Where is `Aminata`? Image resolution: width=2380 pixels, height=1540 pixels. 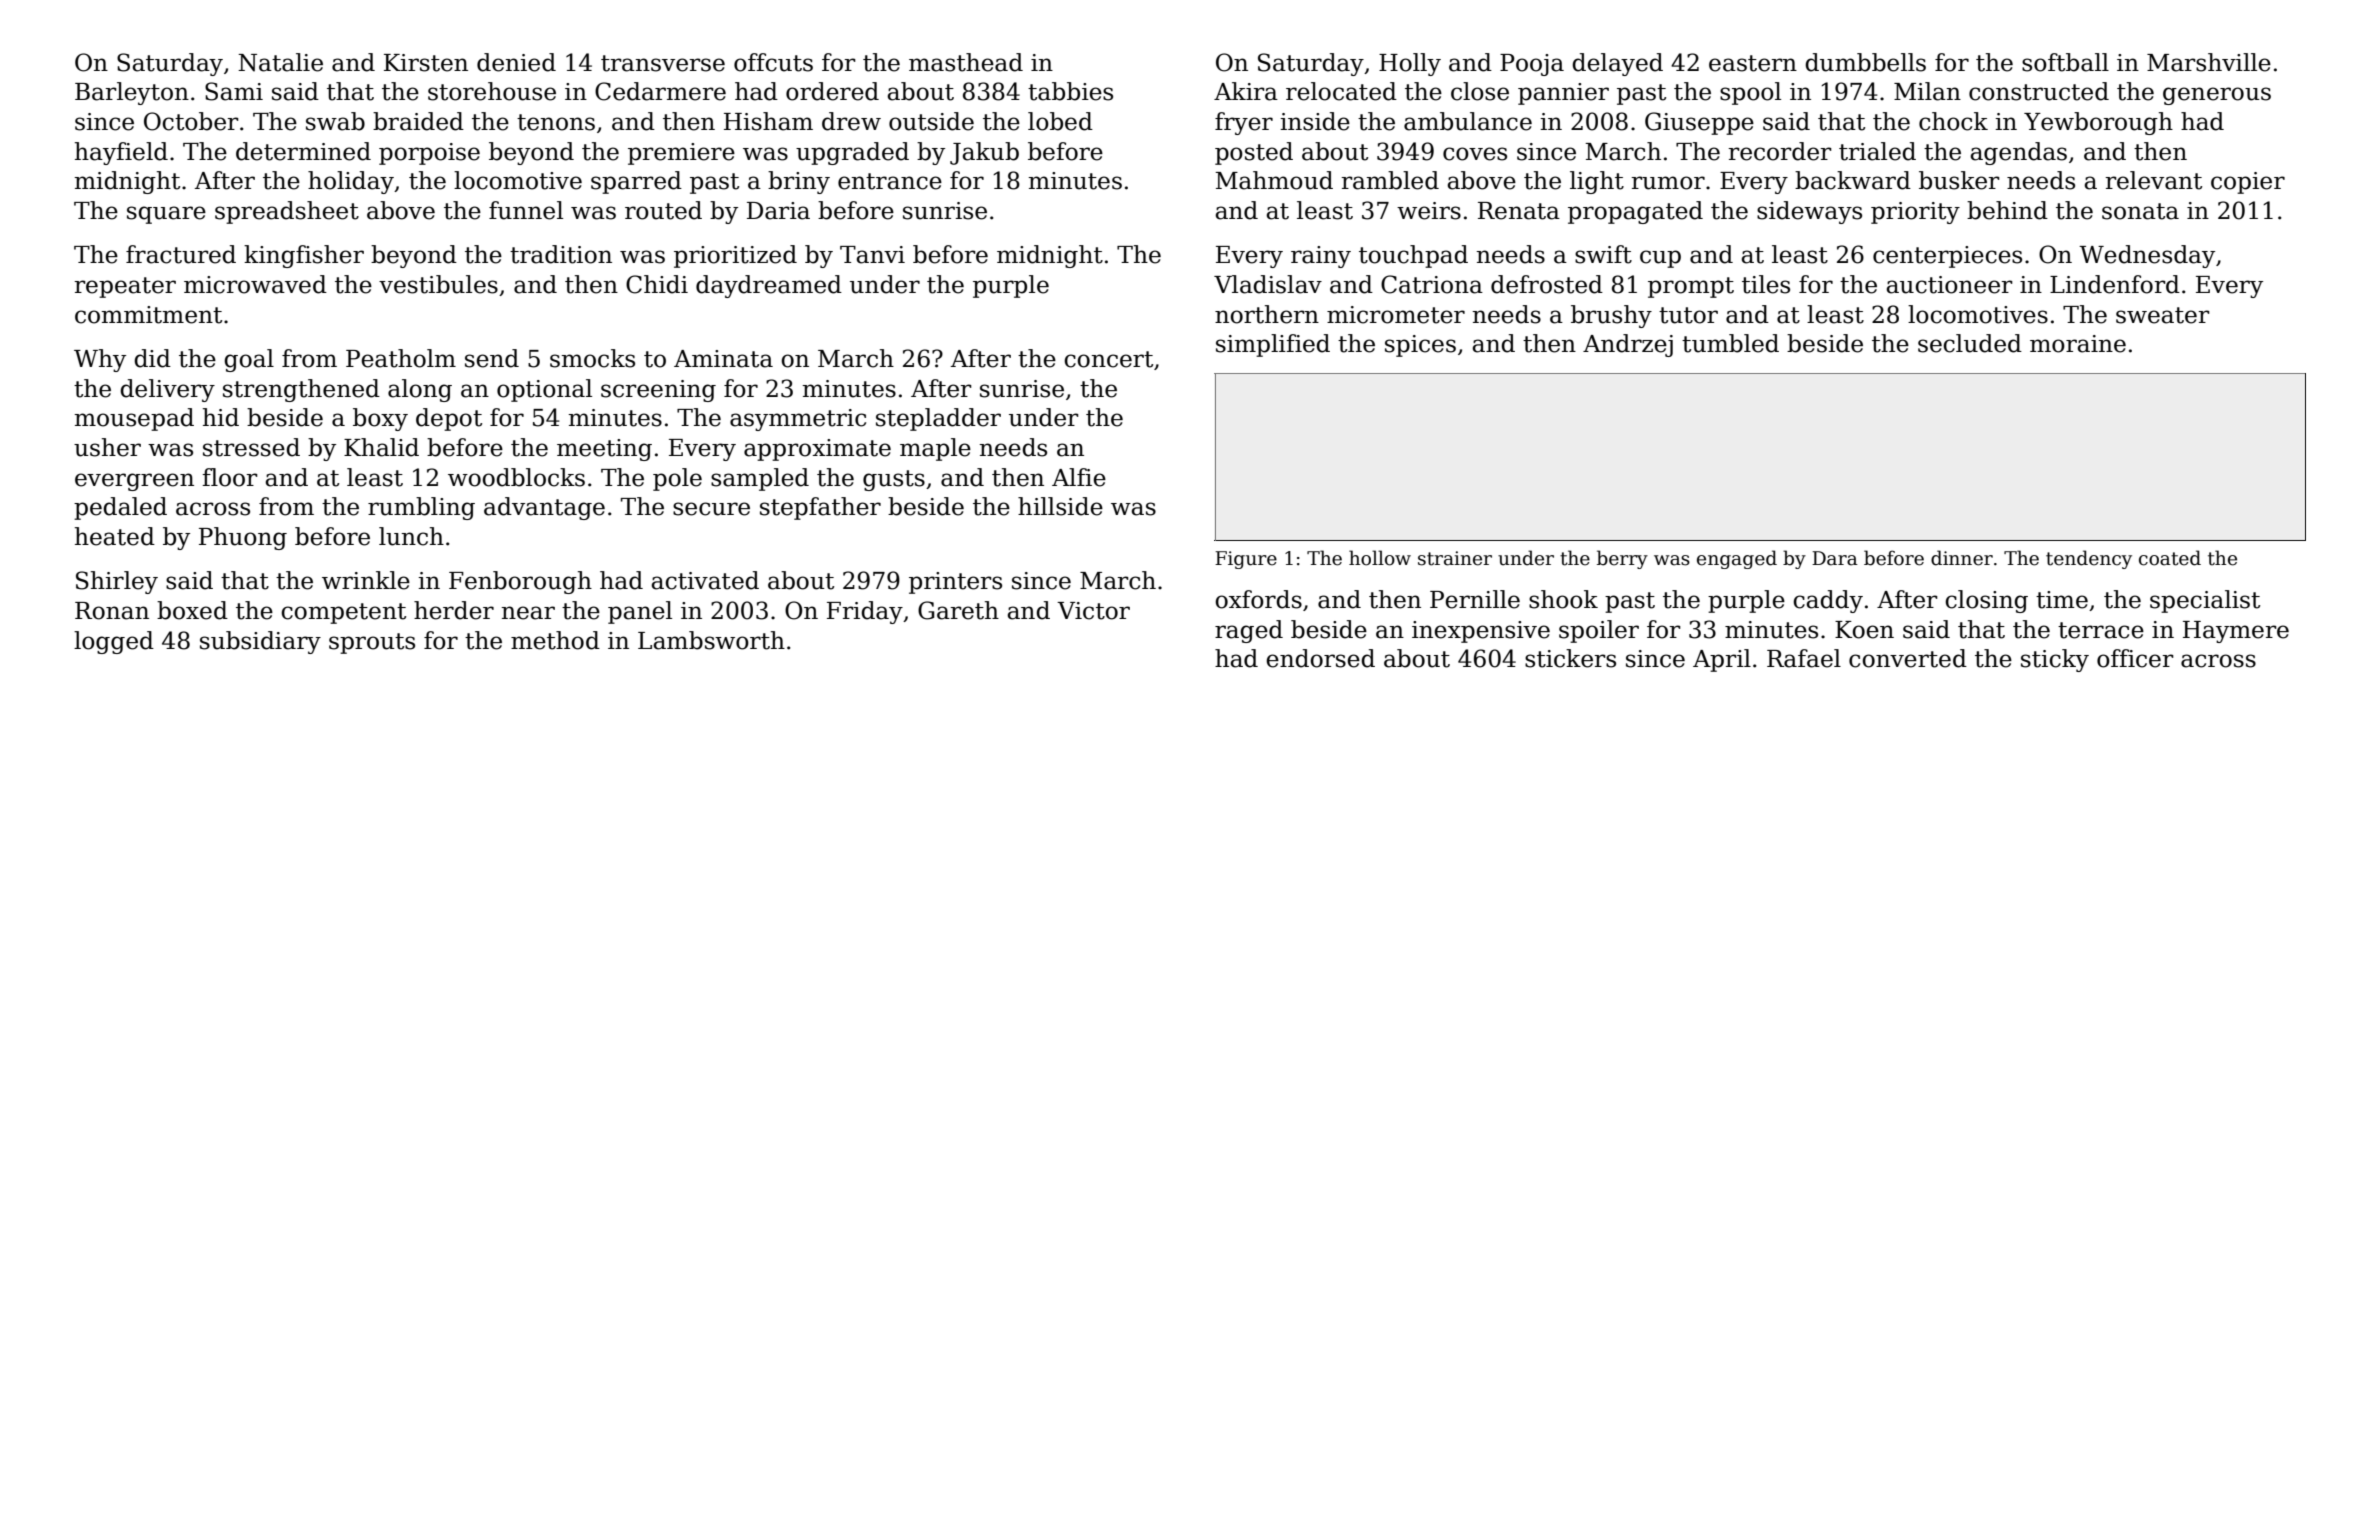 Aminata is located at coordinates (723, 359).
